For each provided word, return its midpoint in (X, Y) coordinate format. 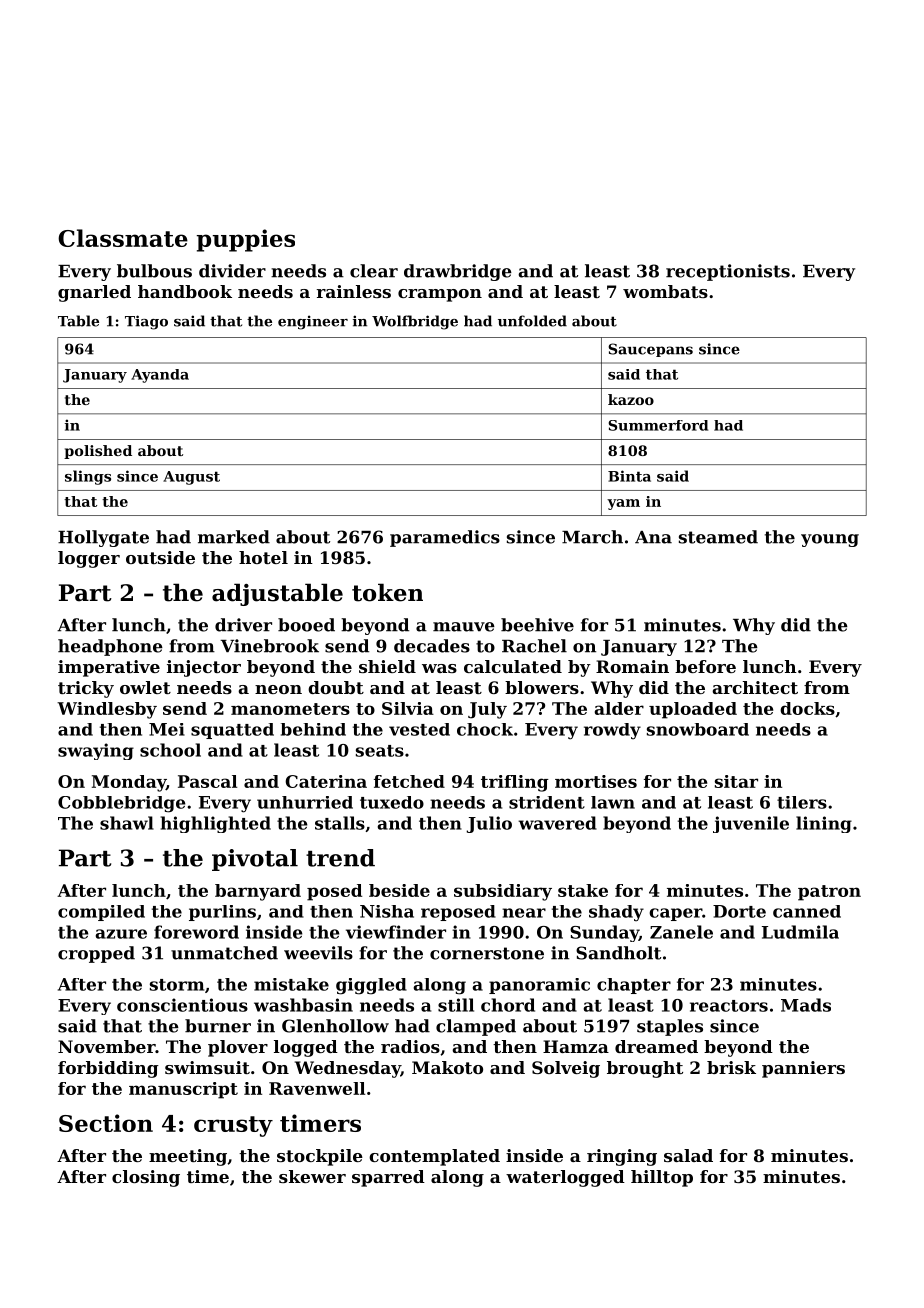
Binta (629, 476)
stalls (340, 823)
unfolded (532, 321)
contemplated (434, 1157)
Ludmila (800, 932)
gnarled (94, 293)
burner (218, 1026)
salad (688, 1155)
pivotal (255, 860)
